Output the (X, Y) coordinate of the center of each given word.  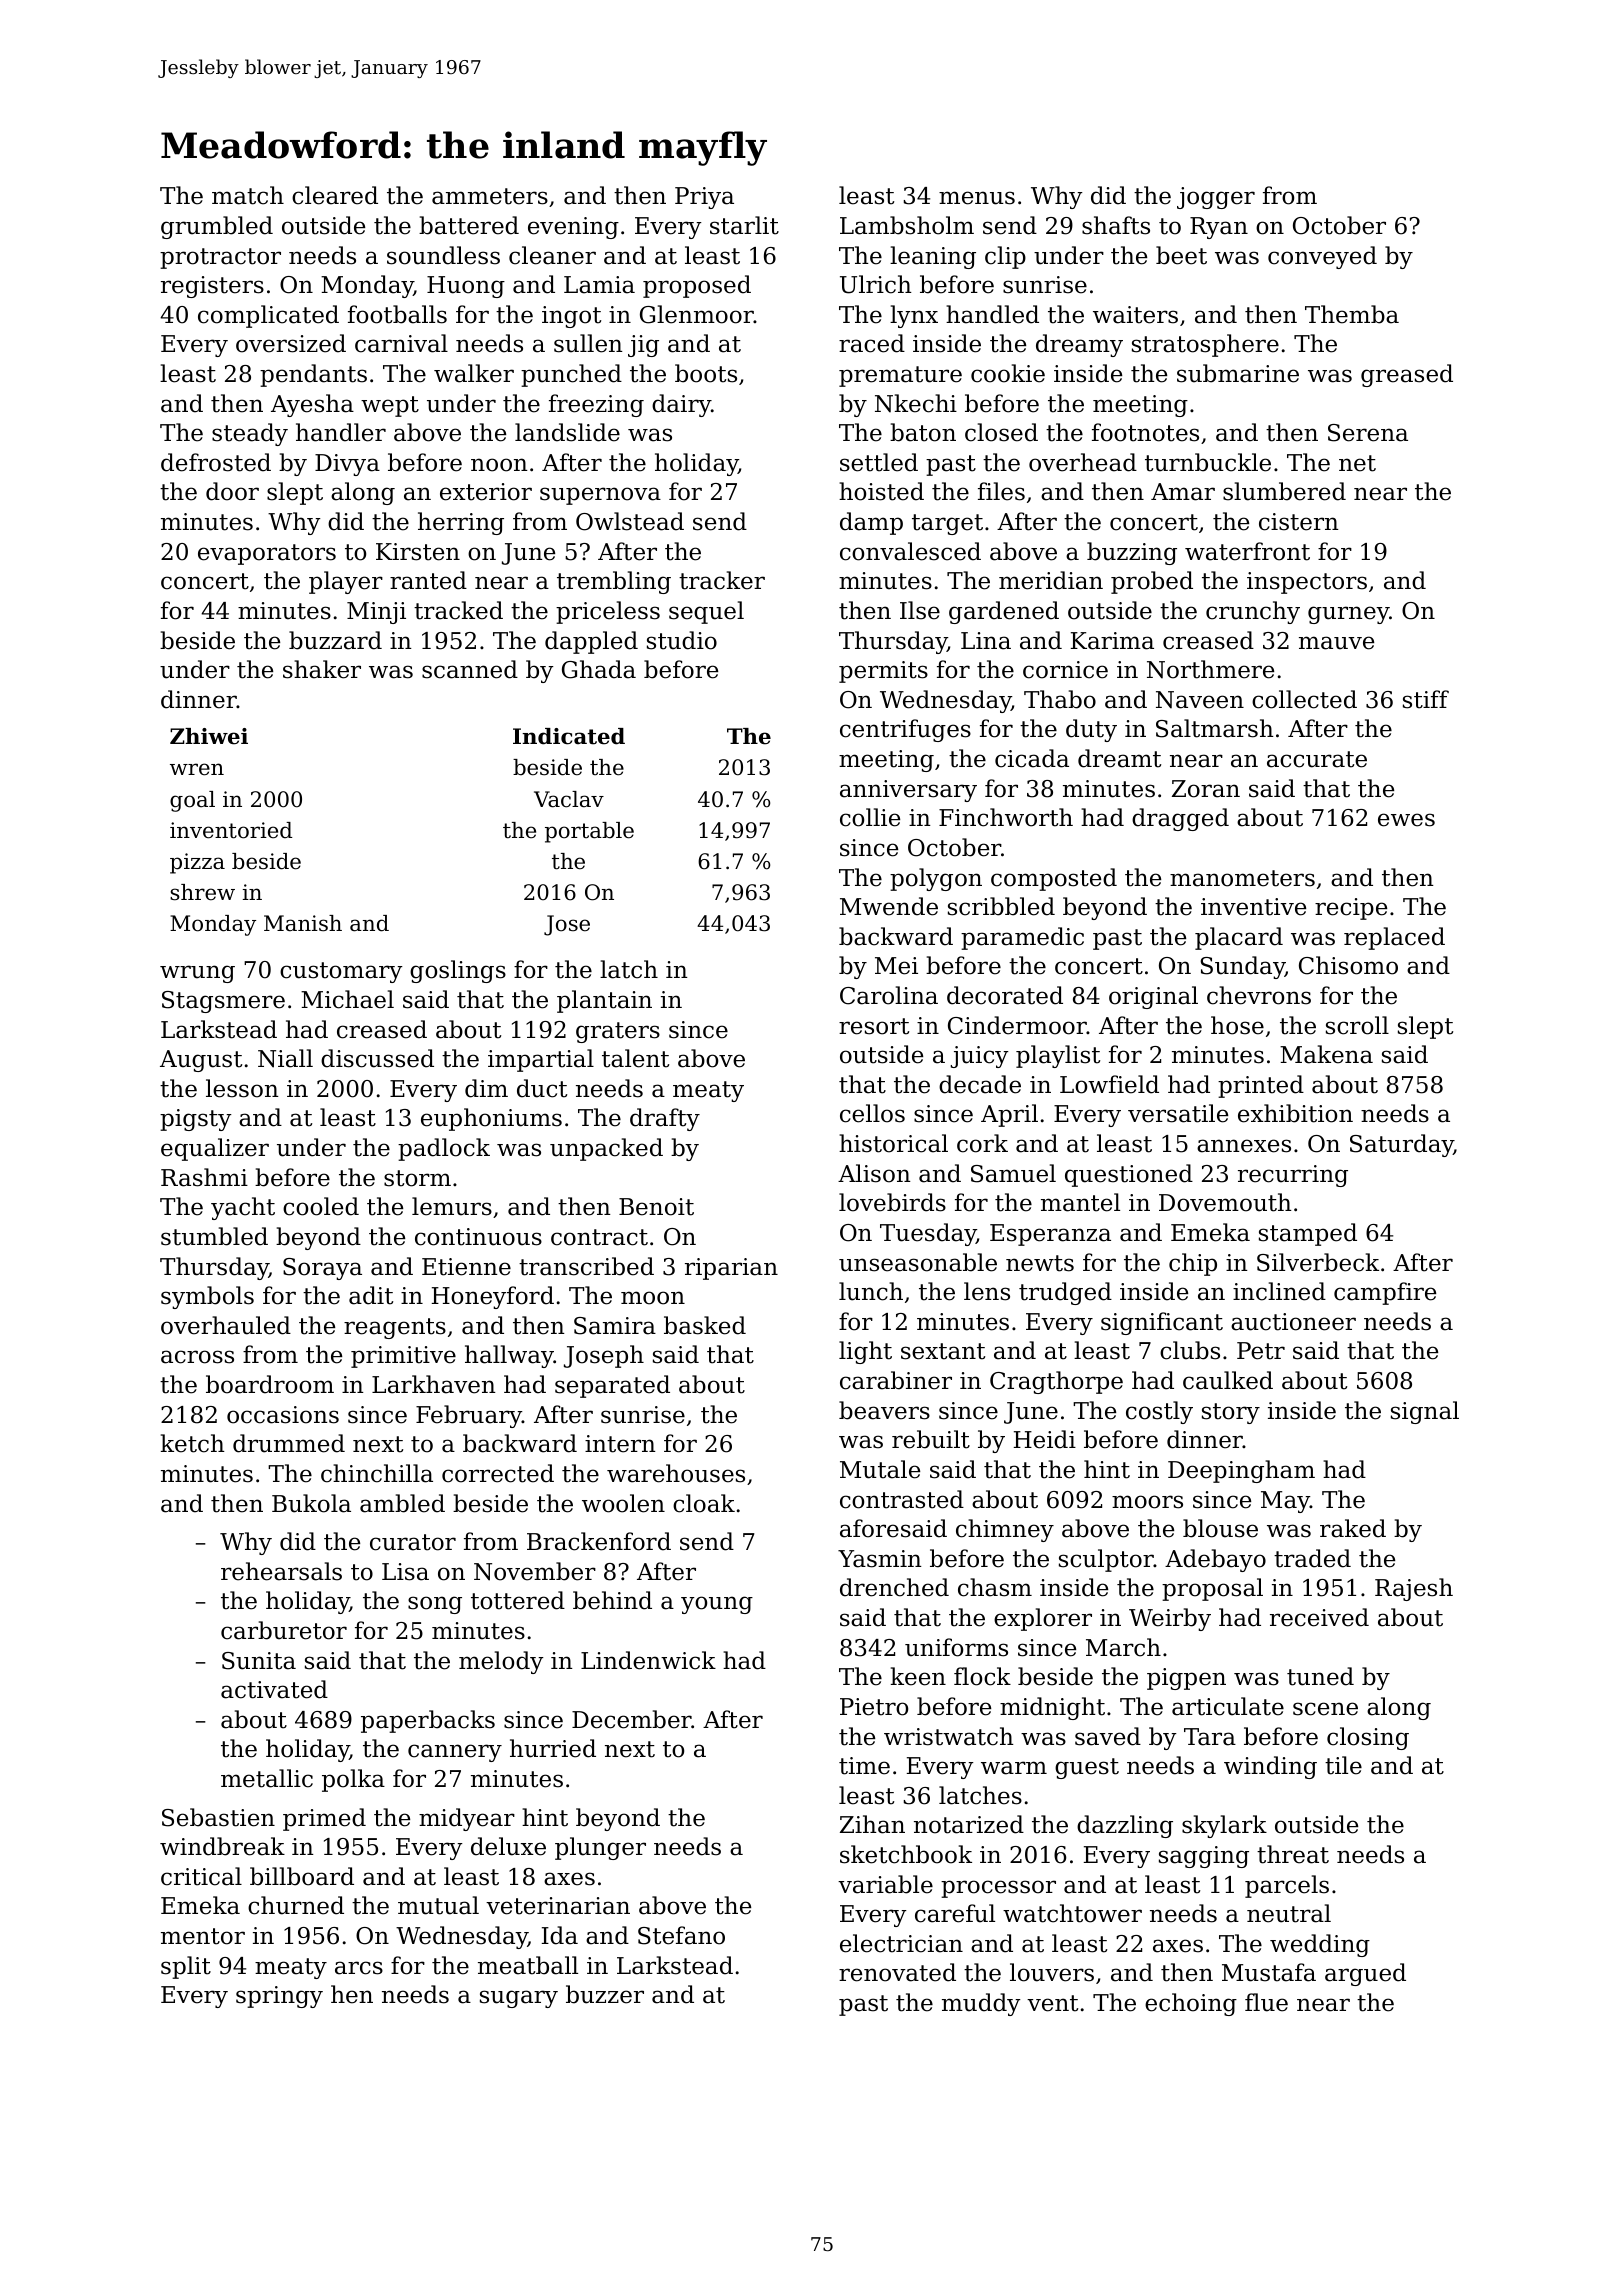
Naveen (1200, 700)
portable (589, 832)
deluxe (508, 1846)
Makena (1326, 1054)
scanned (470, 669)
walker (474, 373)
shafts (1116, 225)
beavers (884, 1410)
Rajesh (1414, 1589)
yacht (243, 1208)
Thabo (1060, 699)
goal (192, 801)
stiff (1426, 699)
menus (977, 198)
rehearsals (281, 1571)
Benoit (656, 1207)
